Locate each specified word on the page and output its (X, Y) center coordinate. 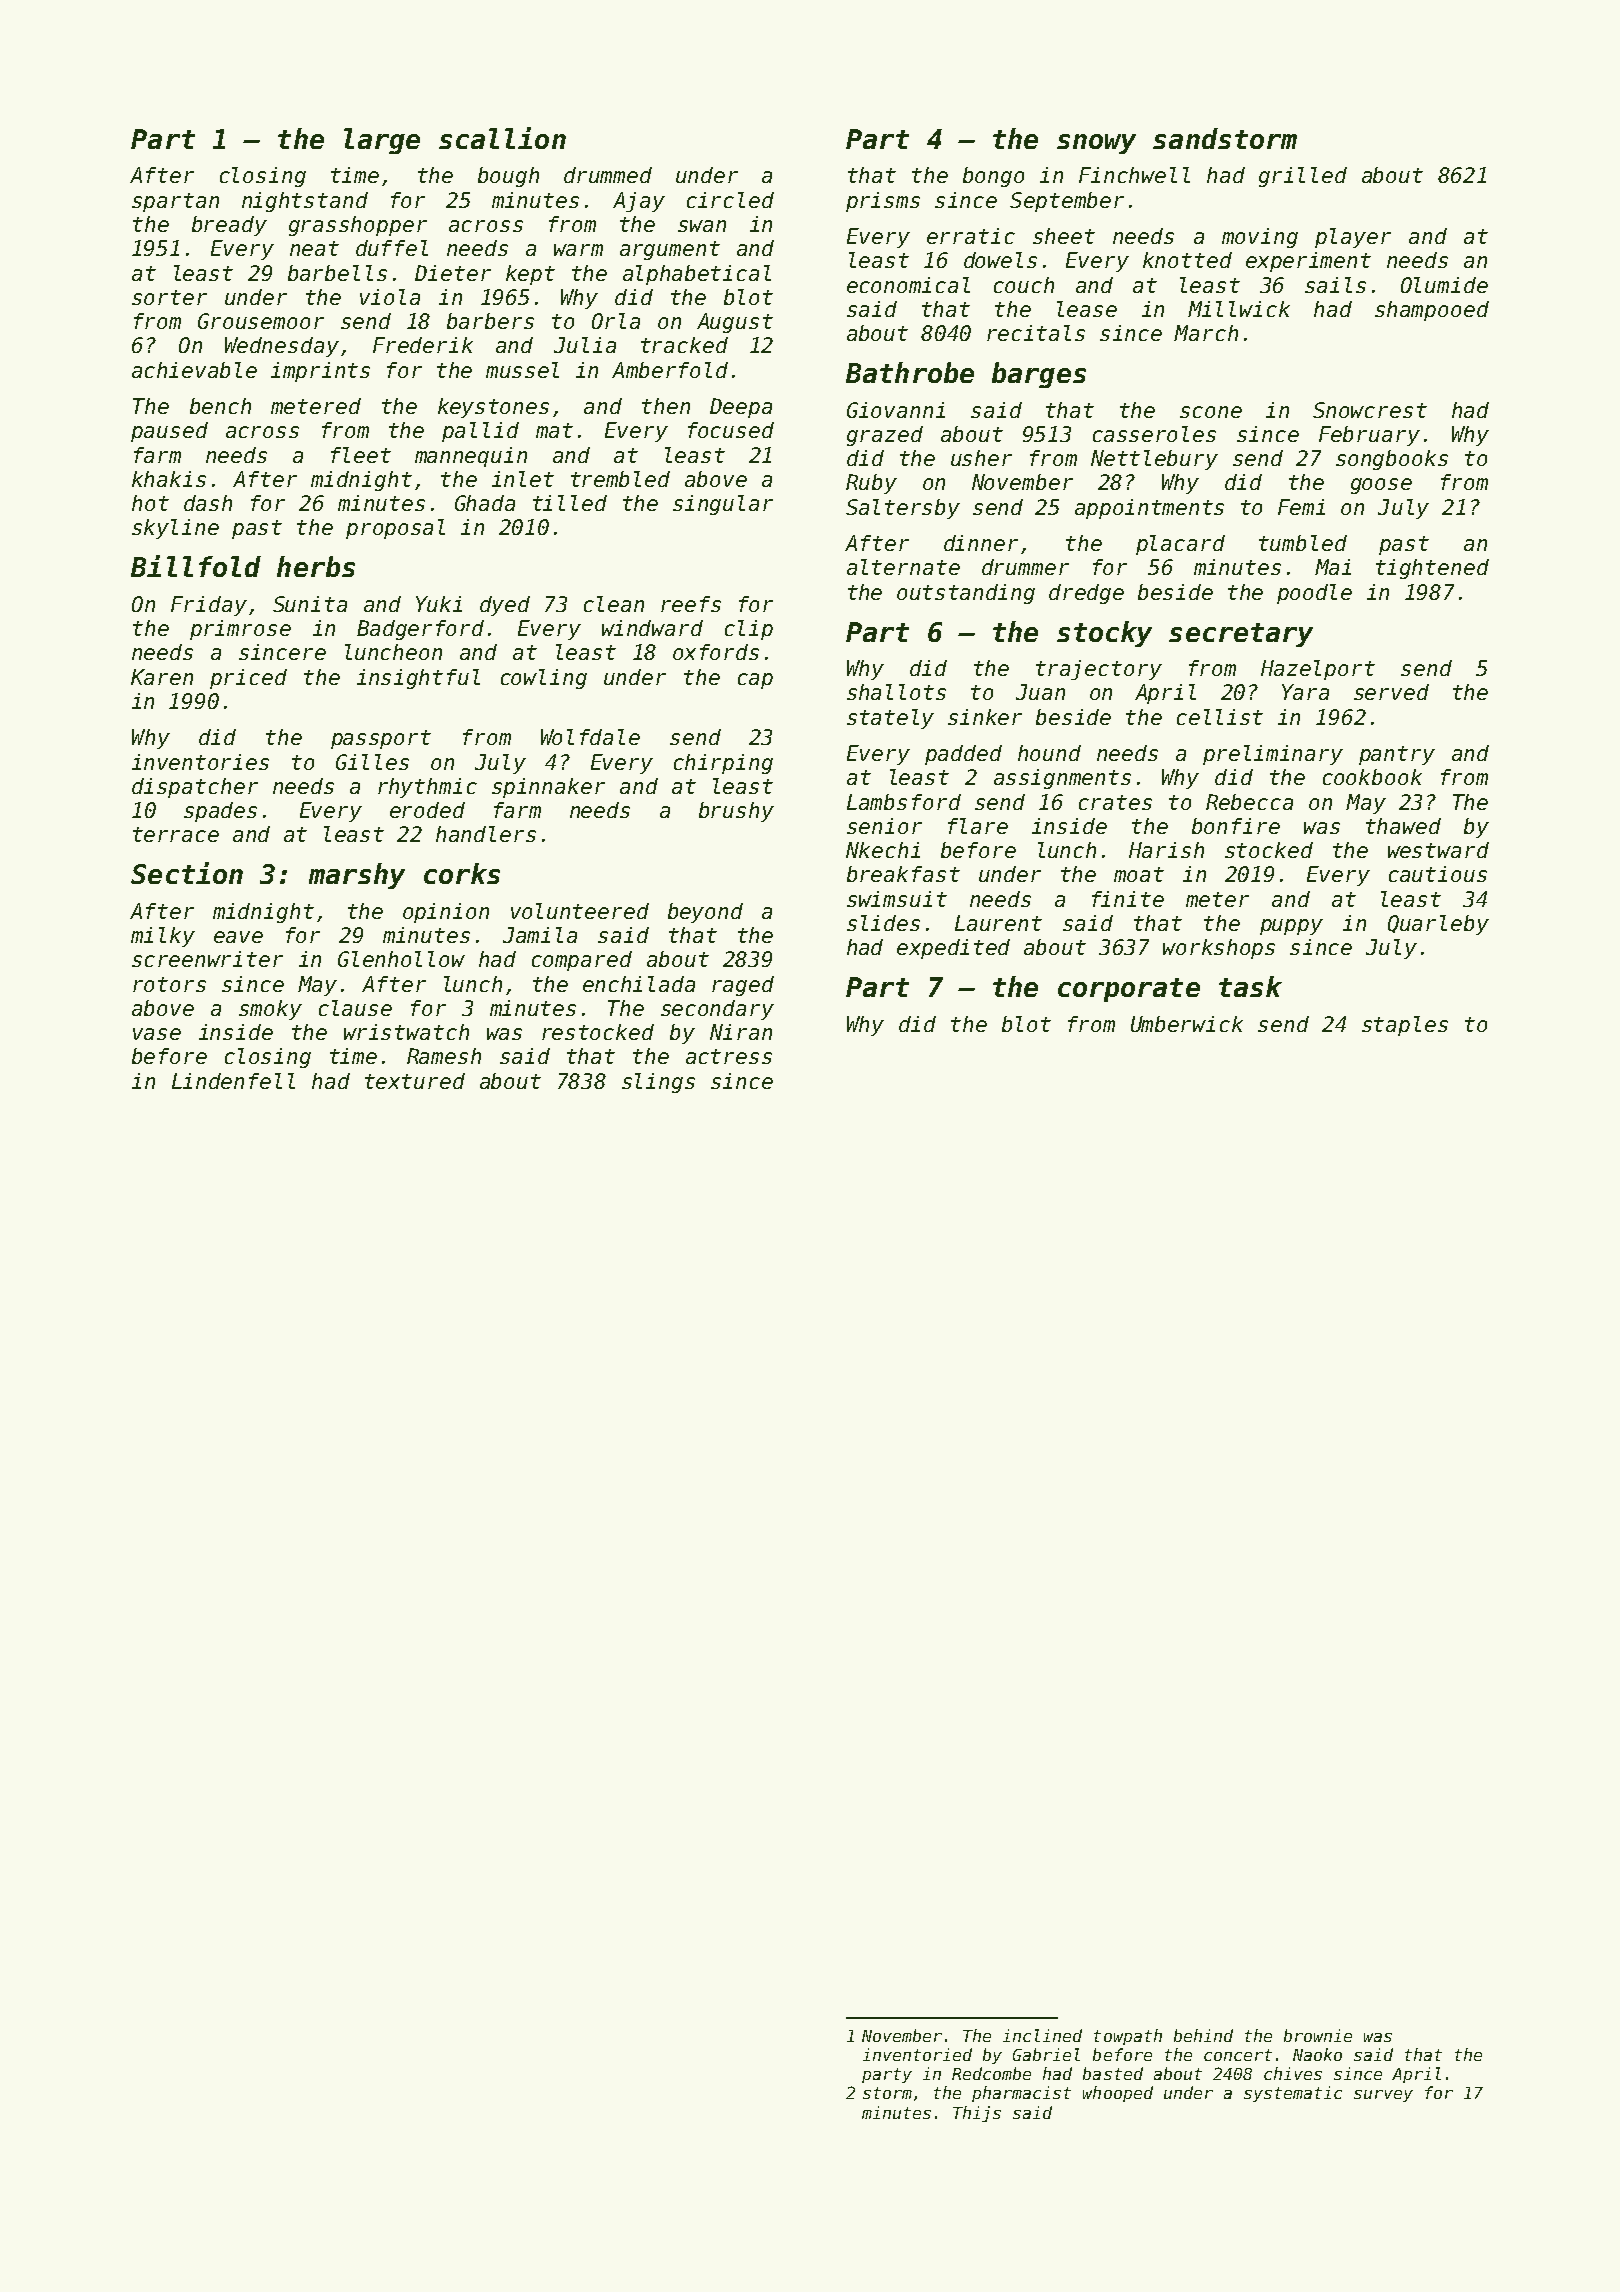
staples (1405, 1026)
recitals (1036, 333)
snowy (1096, 144)
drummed (608, 175)
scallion (502, 138)
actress (729, 1056)
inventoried (917, 2054)
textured (415, 1081)
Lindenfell (233, 1081)
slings (658, 1083)
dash (208, 503)
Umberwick (1187, 1024)
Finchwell (1134, 175)
